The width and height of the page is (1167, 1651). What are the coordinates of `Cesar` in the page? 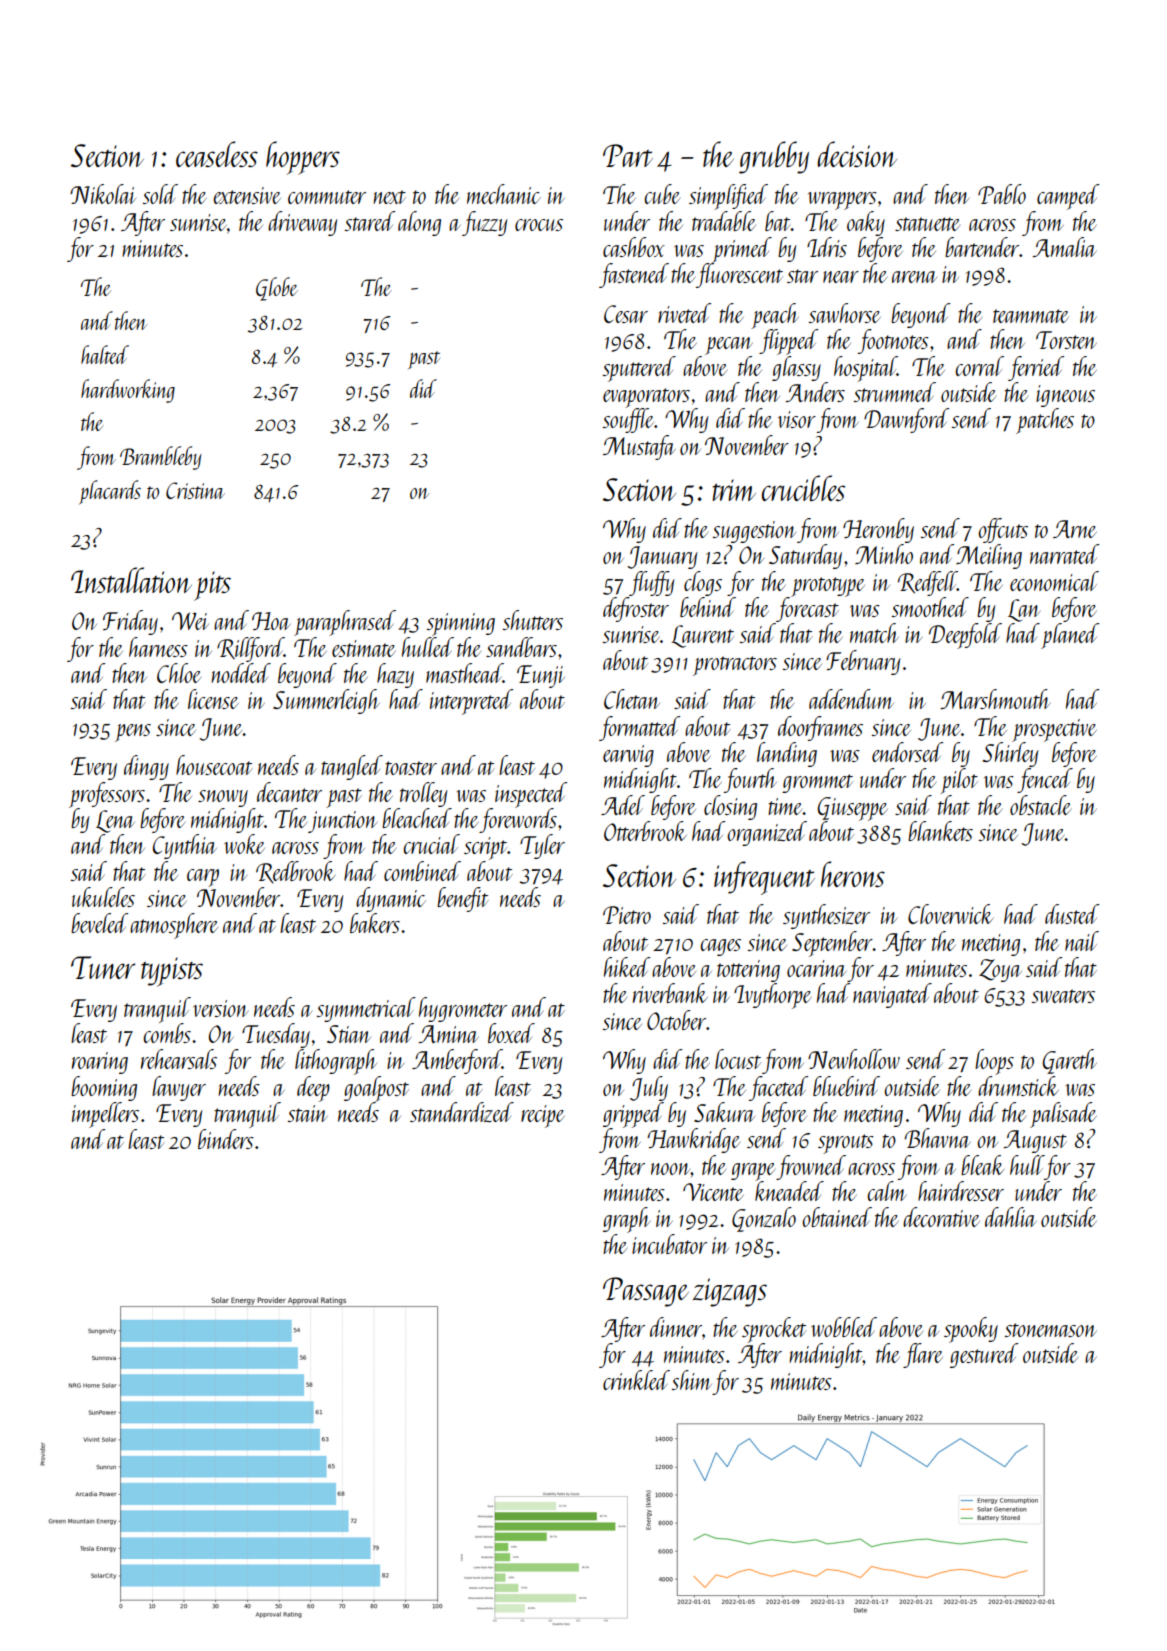 It's located at (626, 314).
